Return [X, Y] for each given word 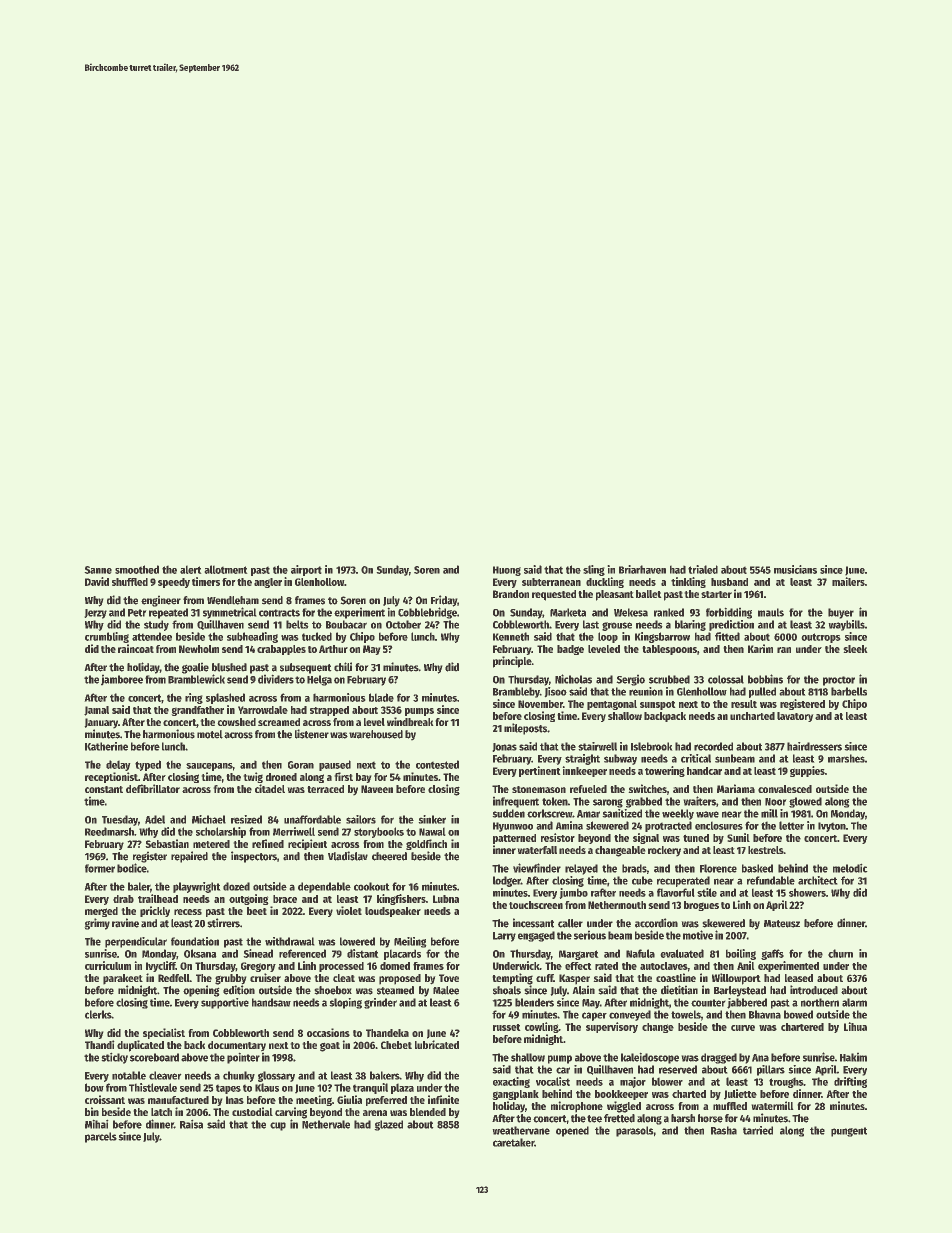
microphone [577, 1107]
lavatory [795, 717]
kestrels [766, 850]
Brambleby [516, 692]
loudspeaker [393, 912]
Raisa [191, 1124]
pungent [849, 1132]
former [100, 868]
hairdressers [814, 746]
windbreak [410, 721]
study [156, 625]
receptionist [111, 777]
